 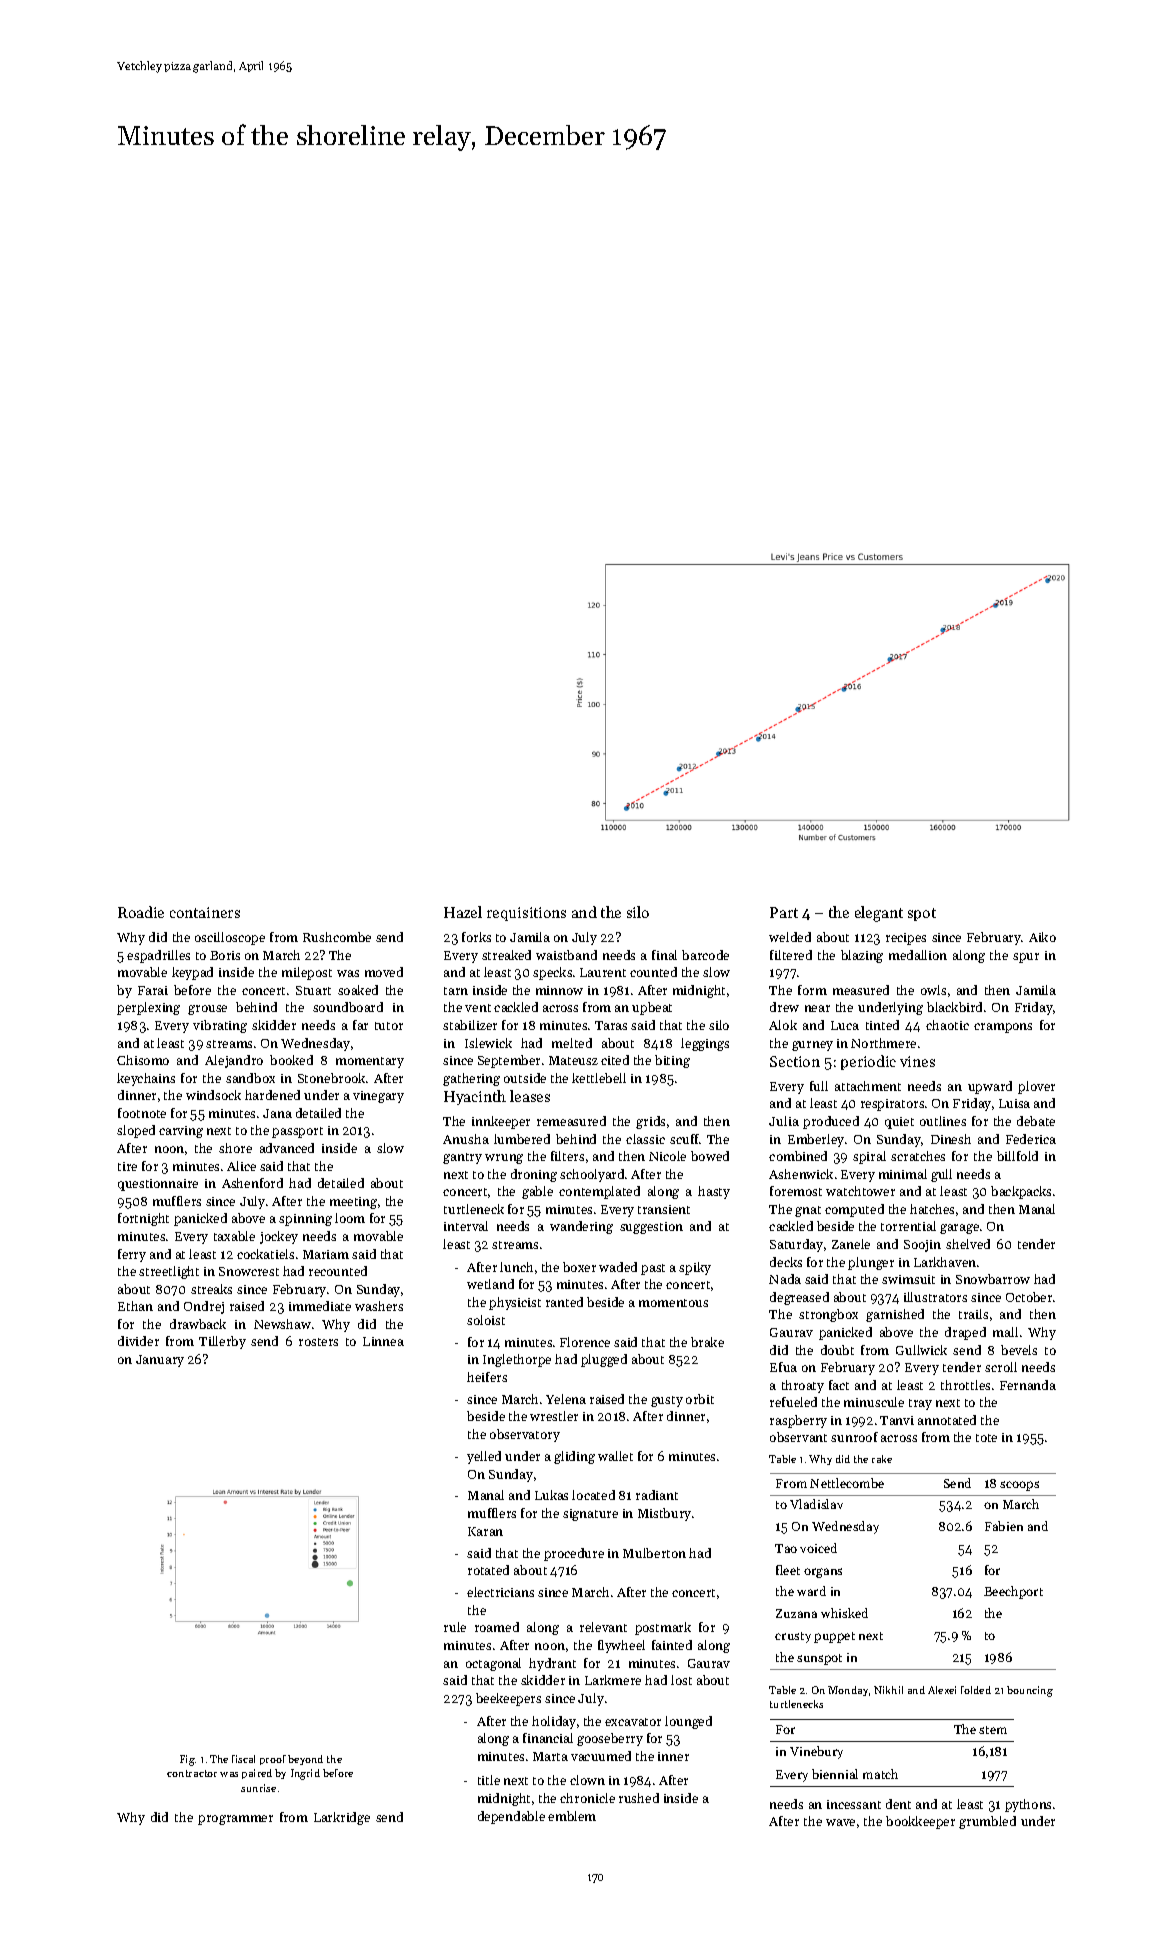 What do you see at coordinates (552, 1664) in the image?
I see `hydrant` at bounding box center [552, 1664].
